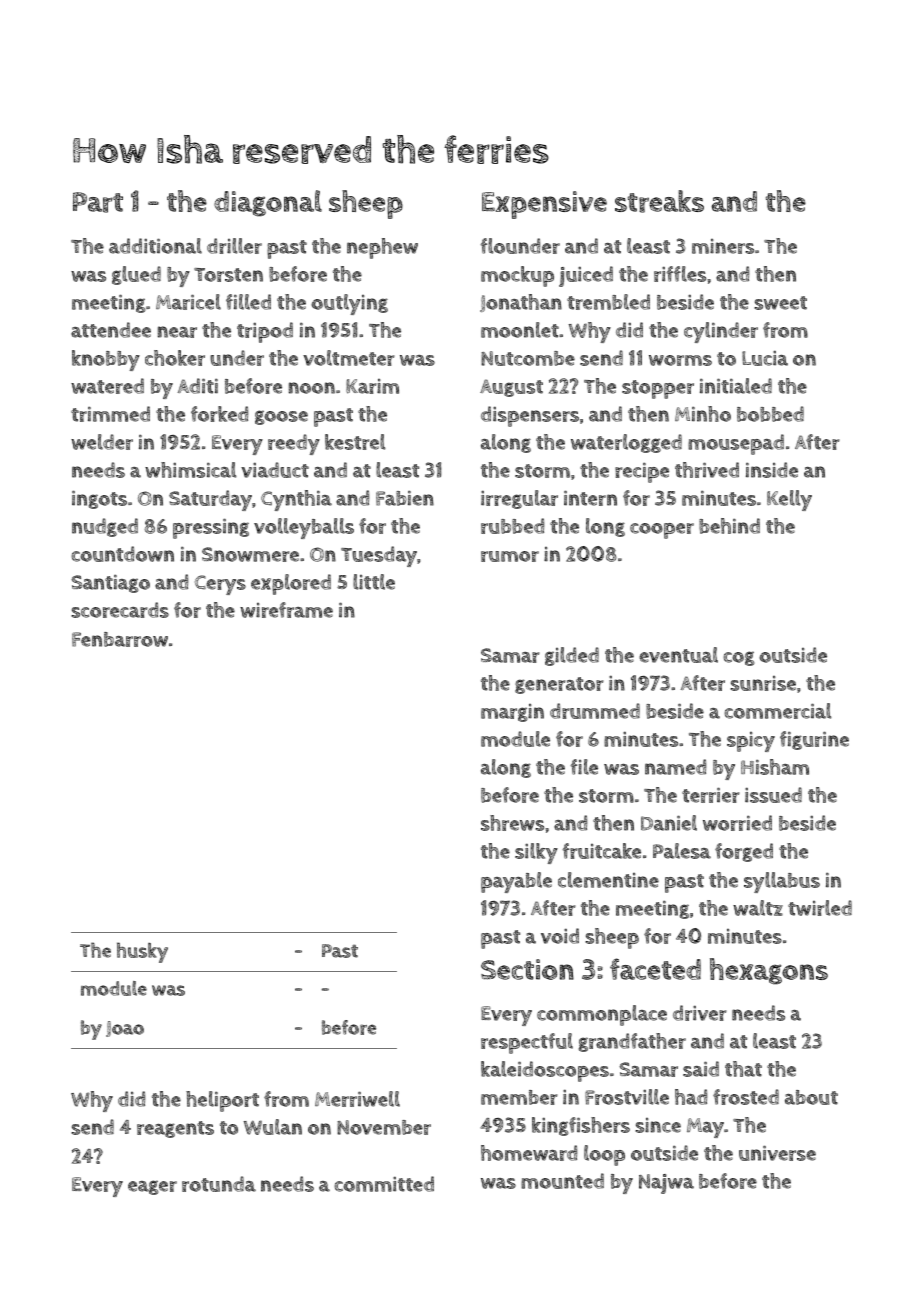 The height and width of the page is (1311, 924). I want to click on miners, so click(723, 246).
